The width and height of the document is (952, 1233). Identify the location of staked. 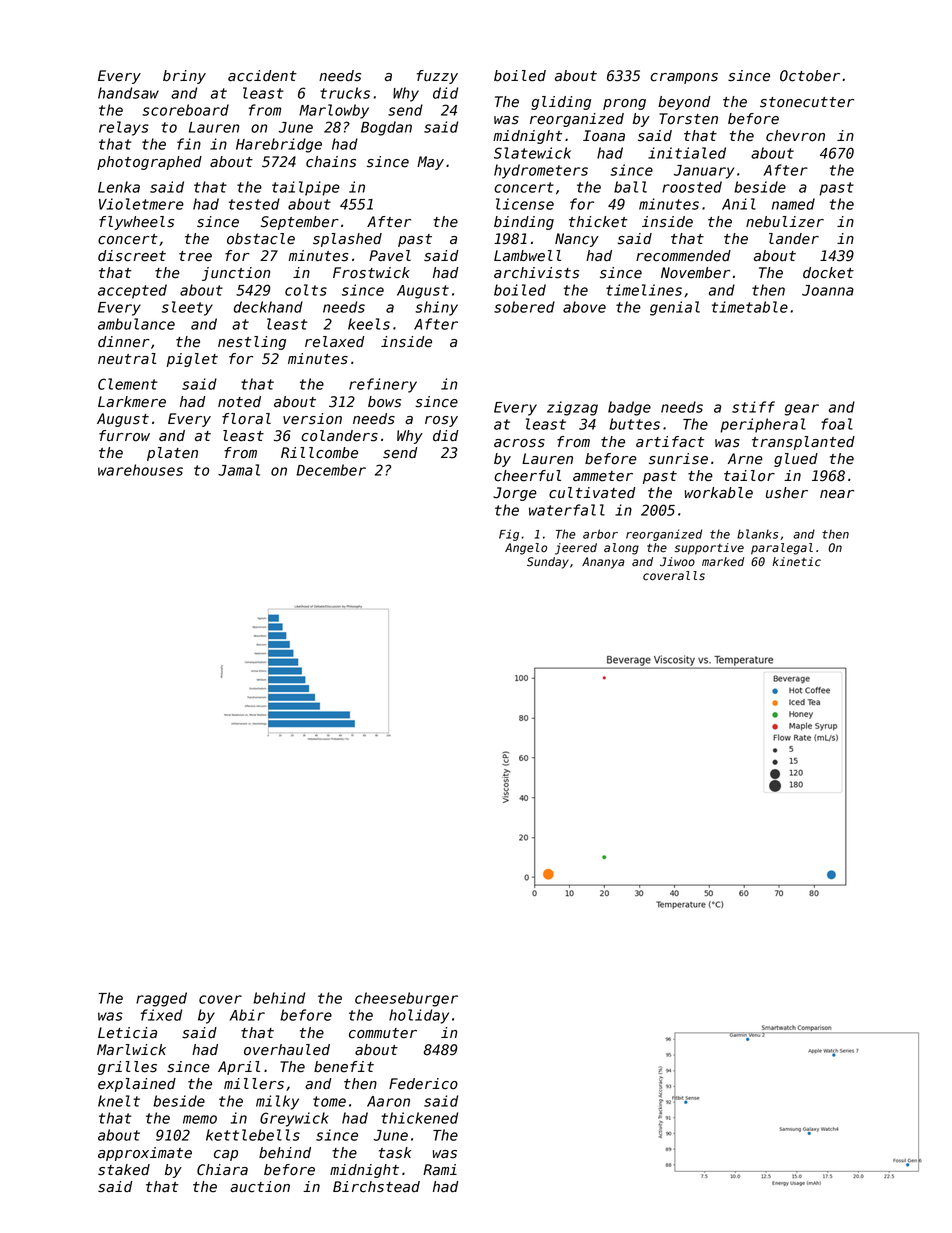
(124, 1170).
